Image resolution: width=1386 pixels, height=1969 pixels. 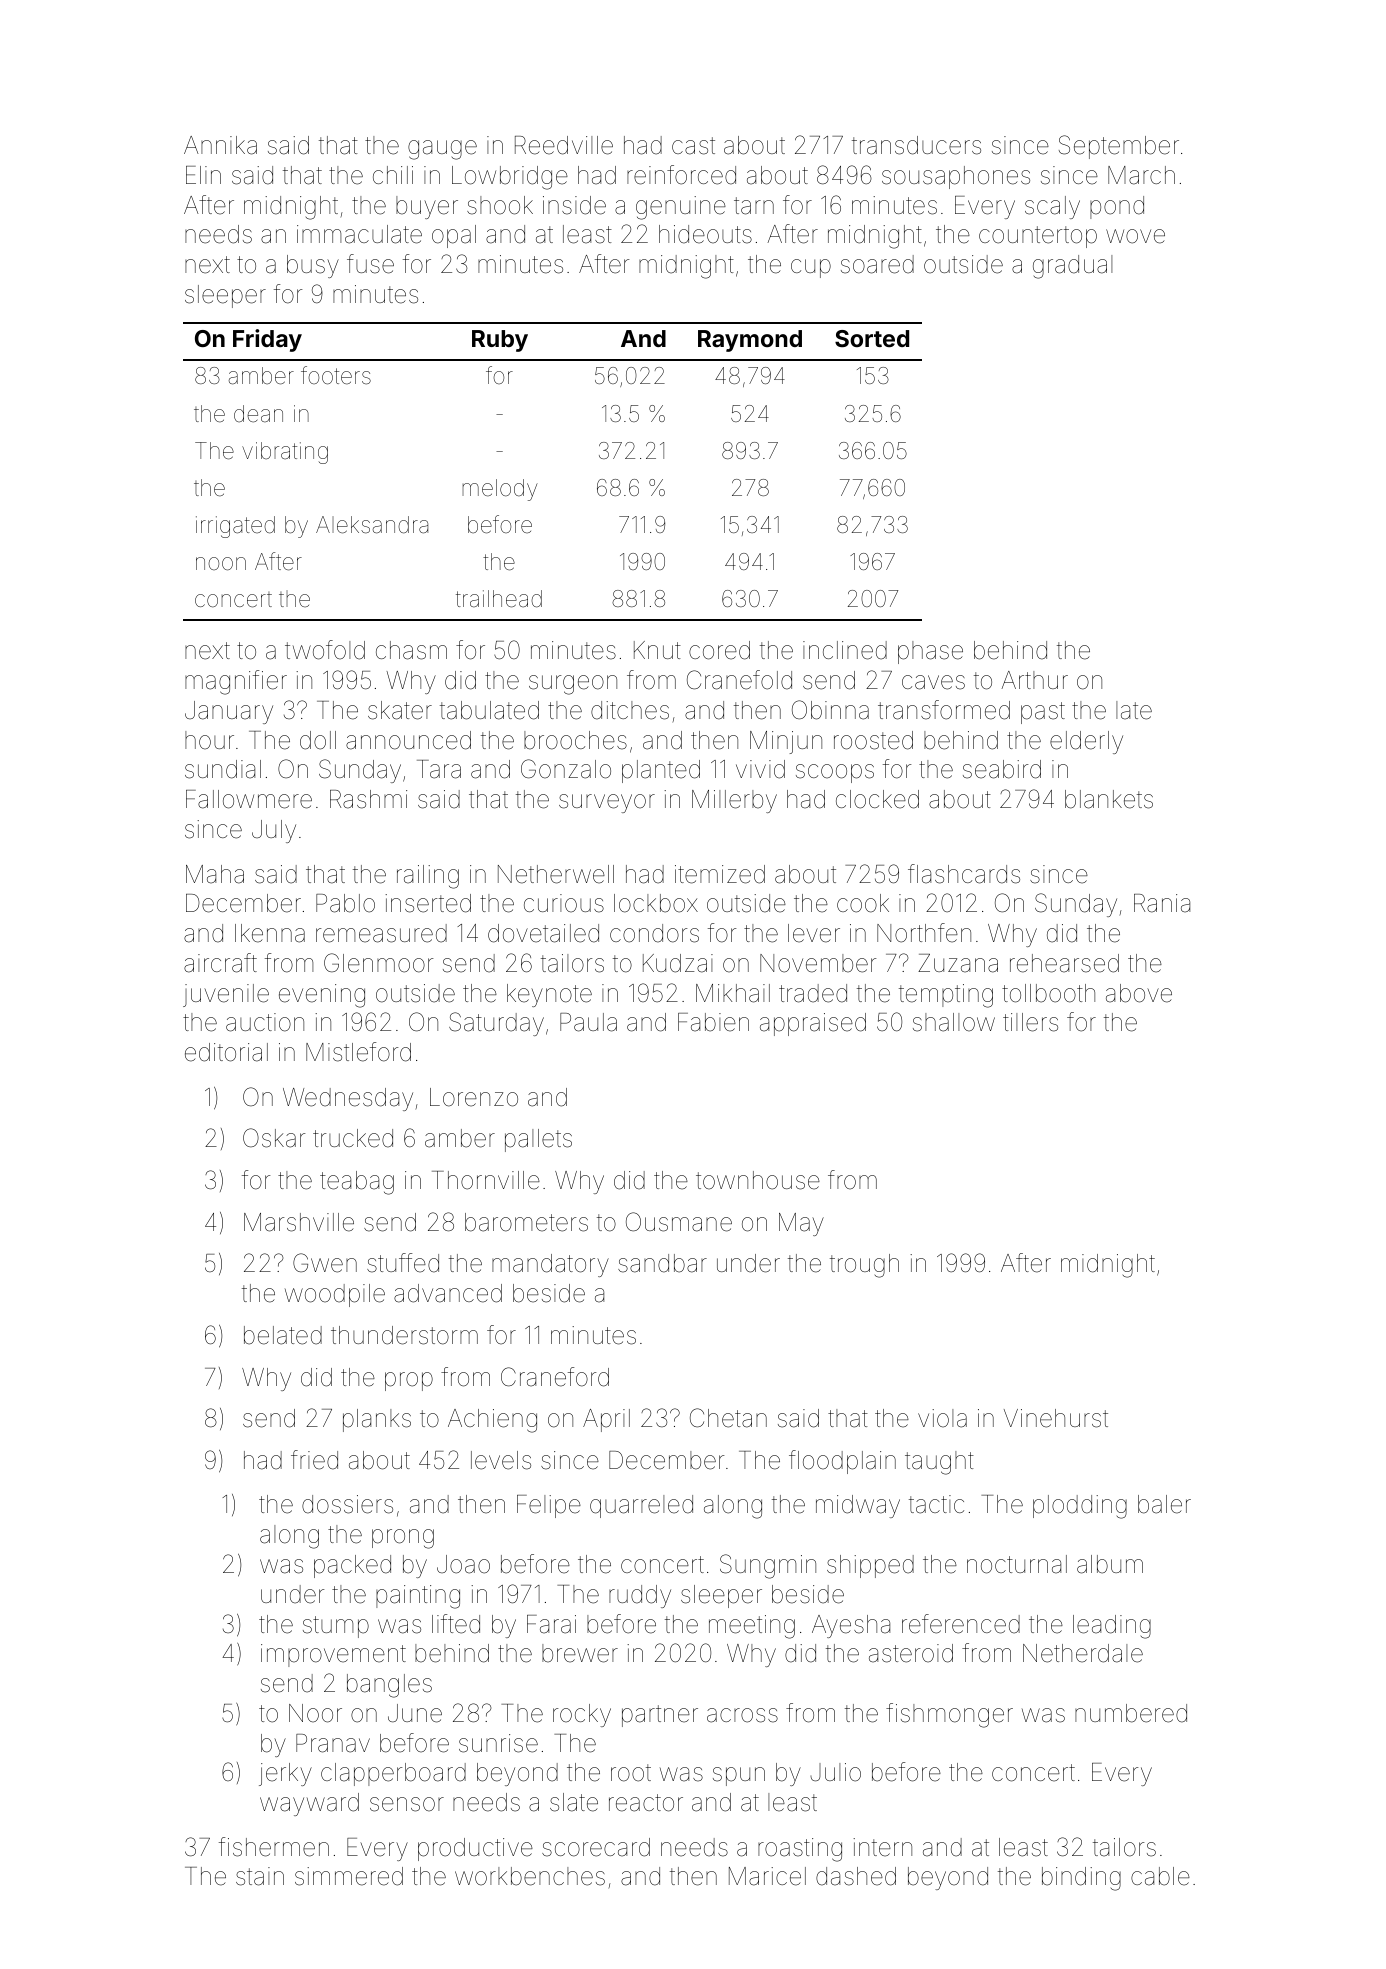 I want to click on Vinehurst, so click(x=1056, y=1418).
